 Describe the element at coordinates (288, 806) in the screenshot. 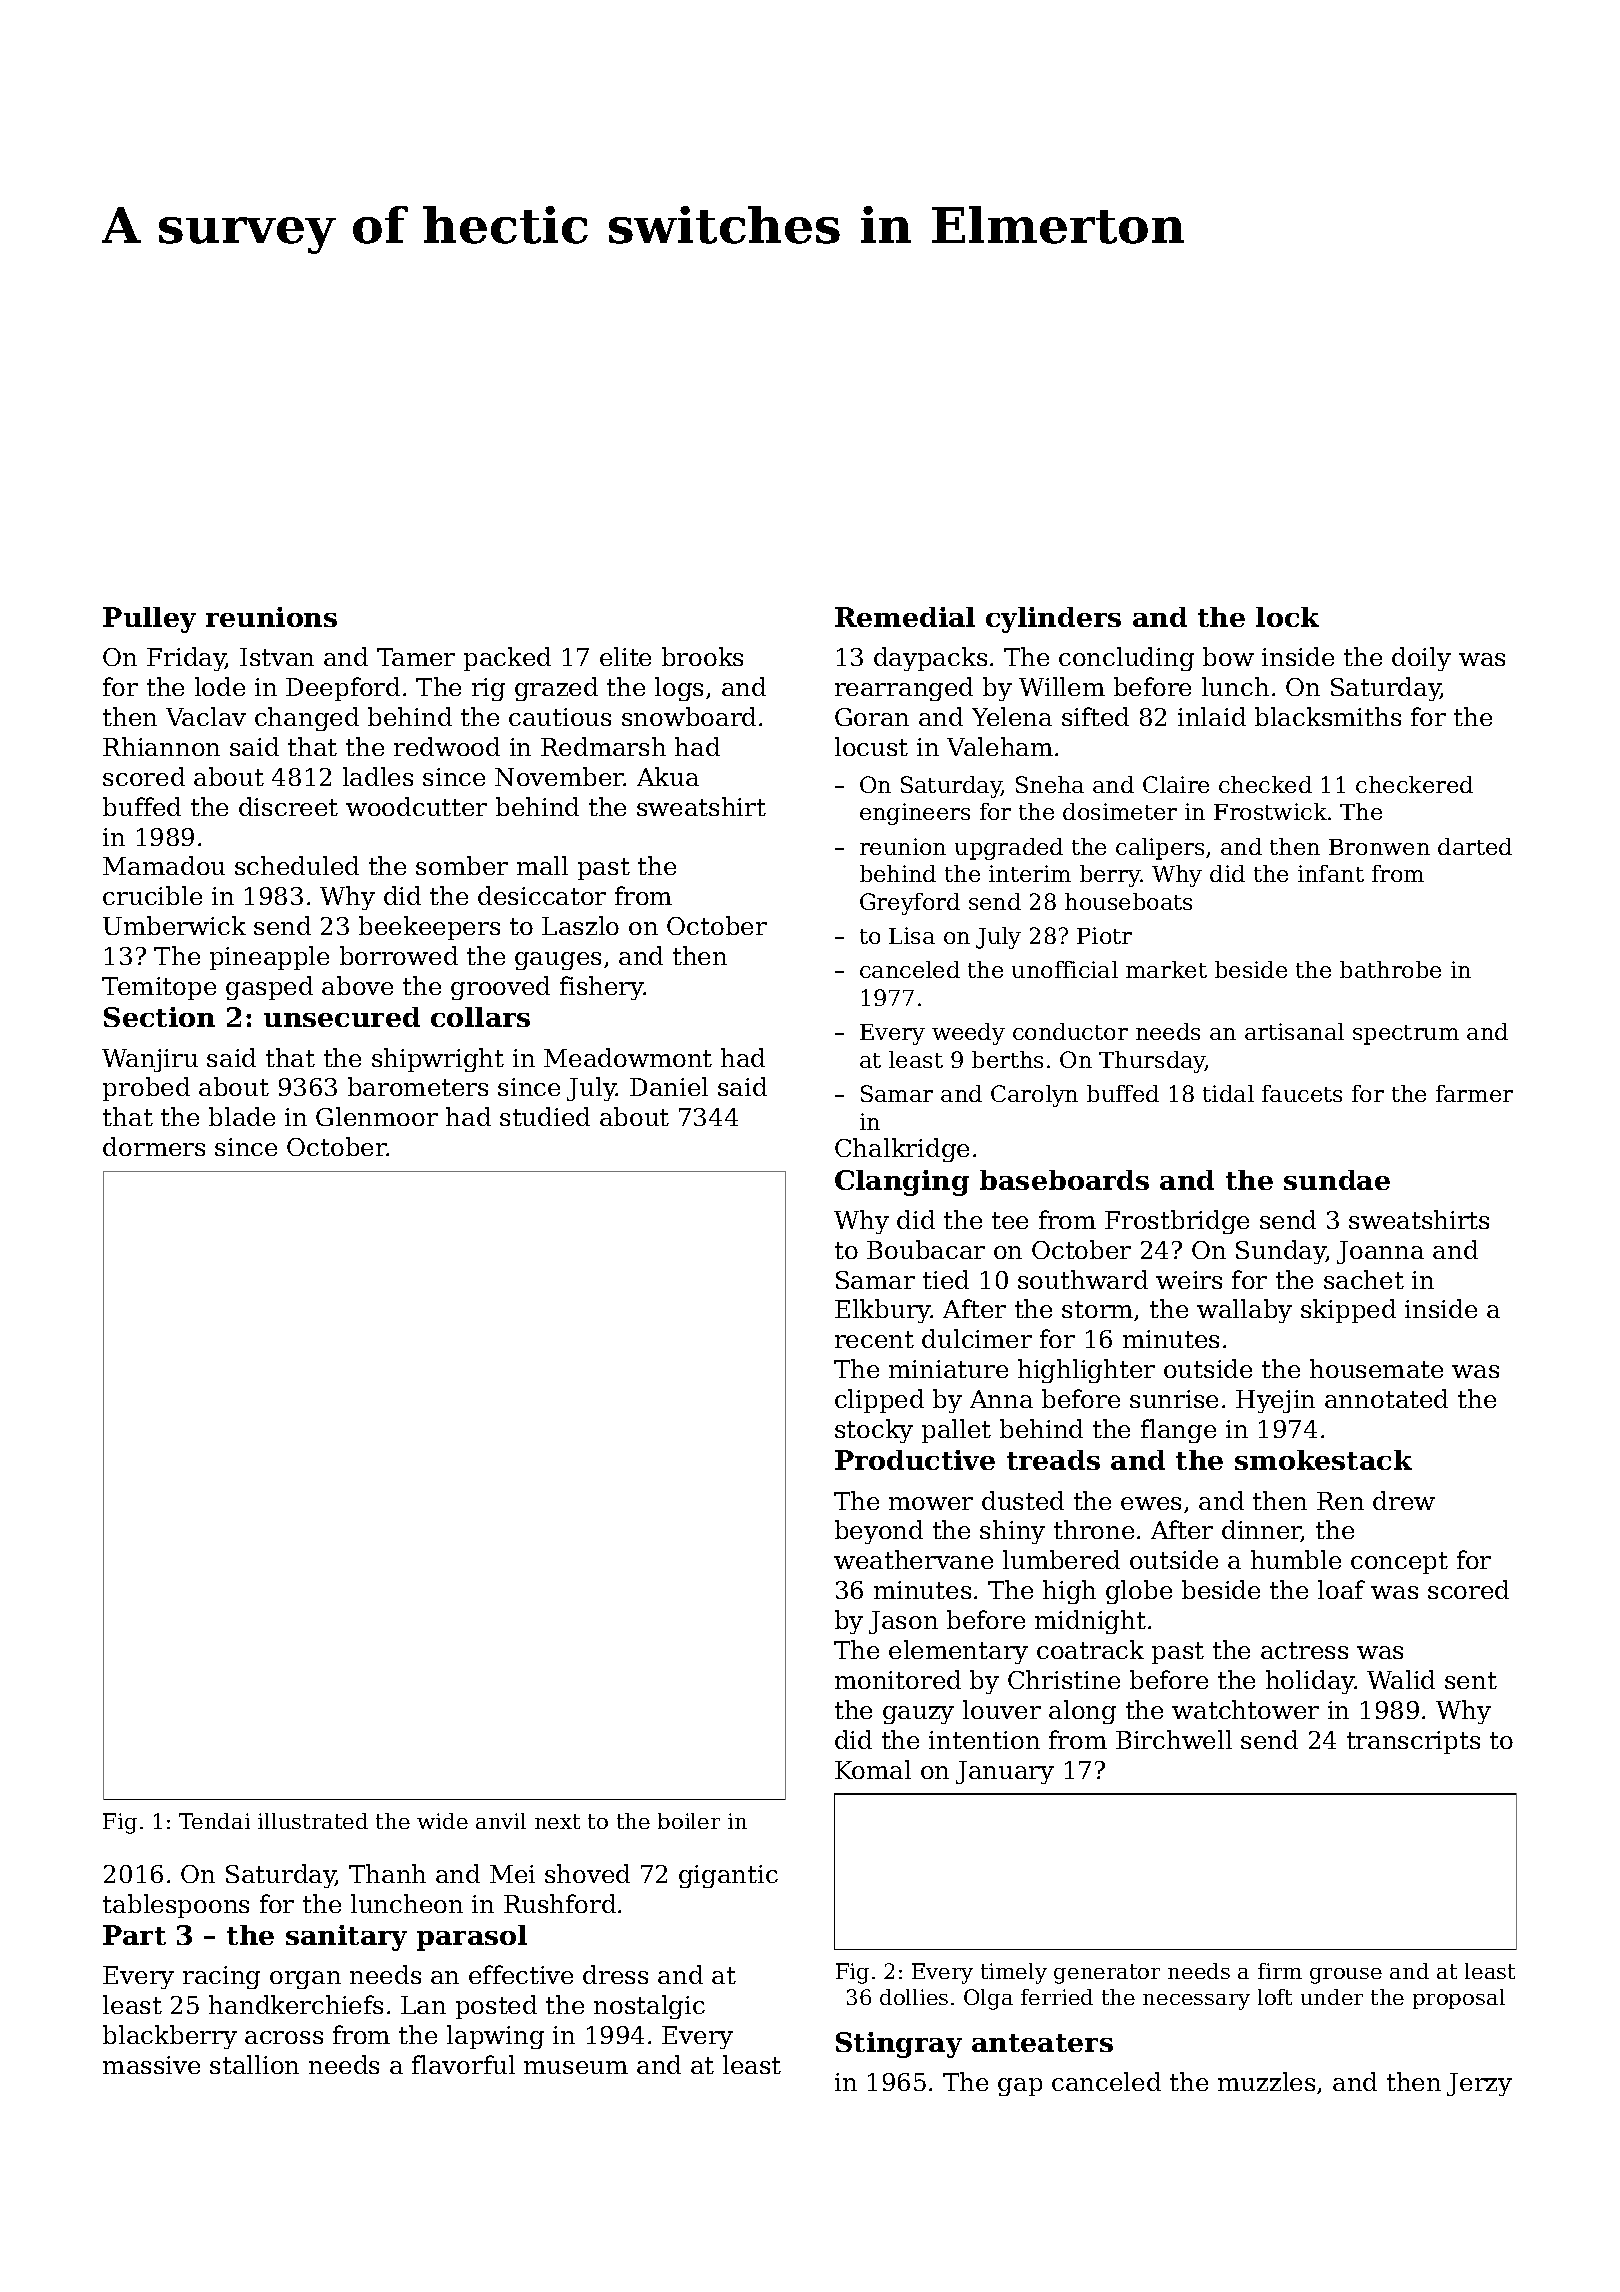

I see `discreet` at that location.
